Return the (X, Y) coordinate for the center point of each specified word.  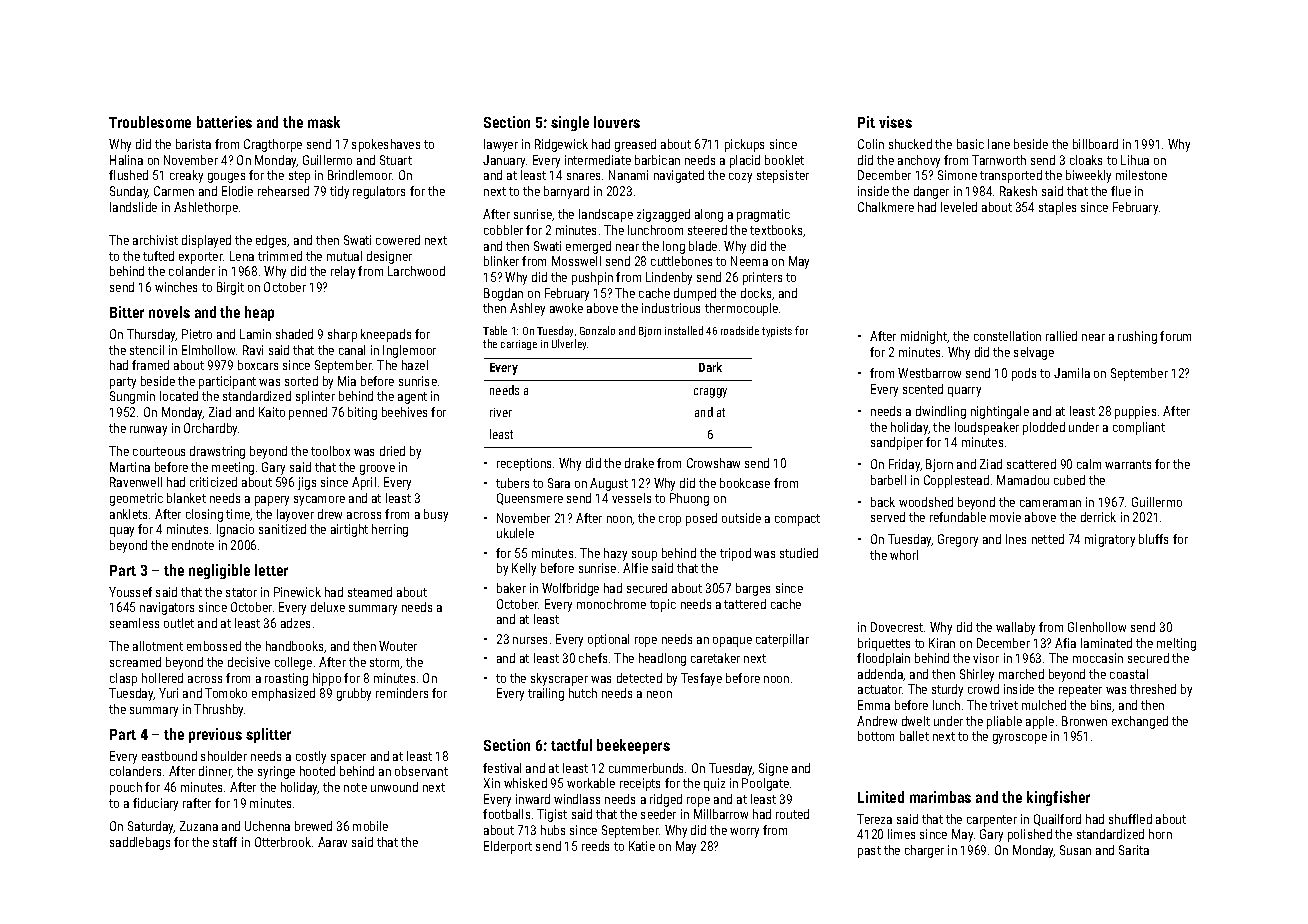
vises (895, 122)
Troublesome (150, 122)
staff (225, 842)
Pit (866, 122)
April (364, 483)
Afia (1065, 643)
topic (663, 605)
